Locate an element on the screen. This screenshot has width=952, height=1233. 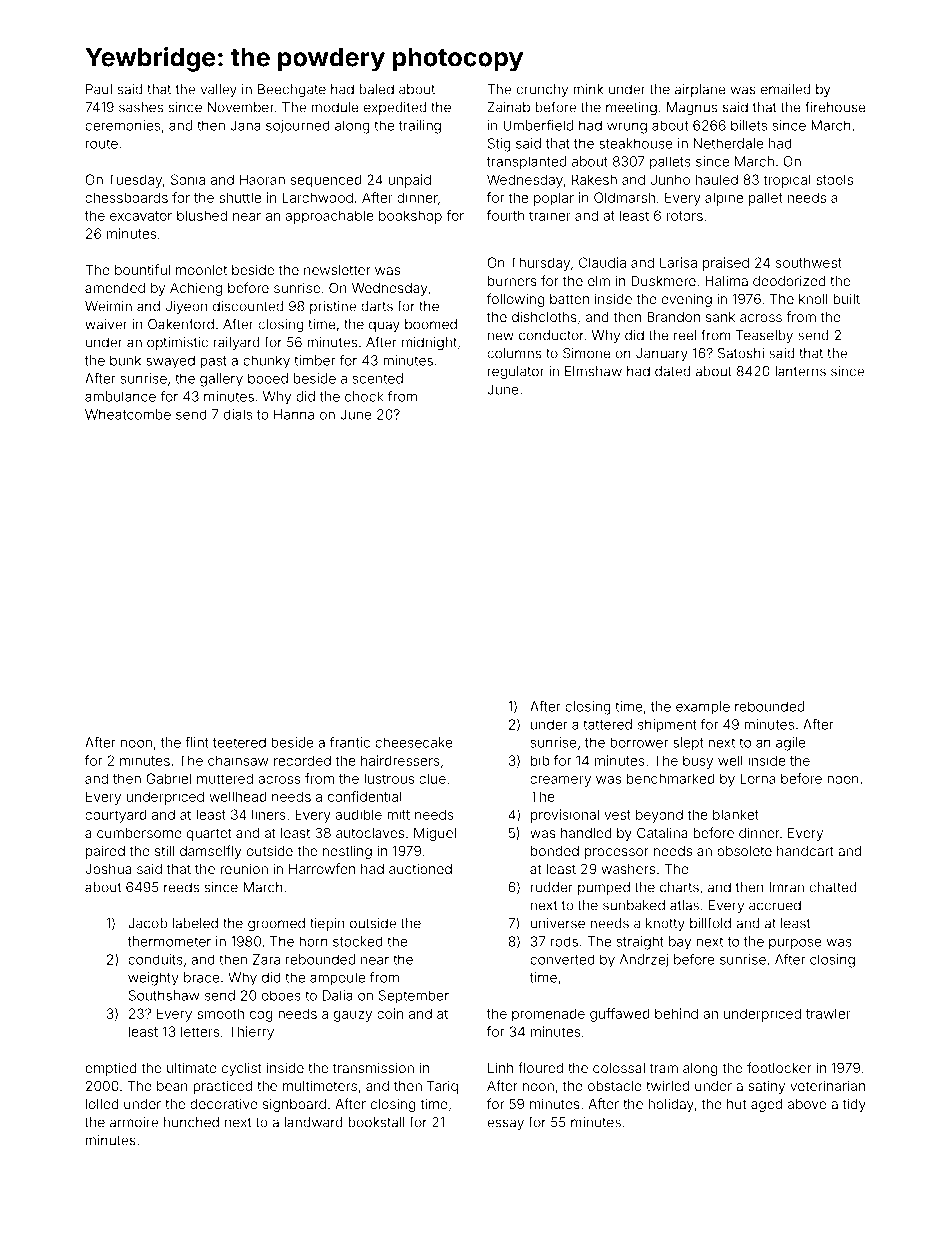
Tariq is located at coordinates (442, 1087).
